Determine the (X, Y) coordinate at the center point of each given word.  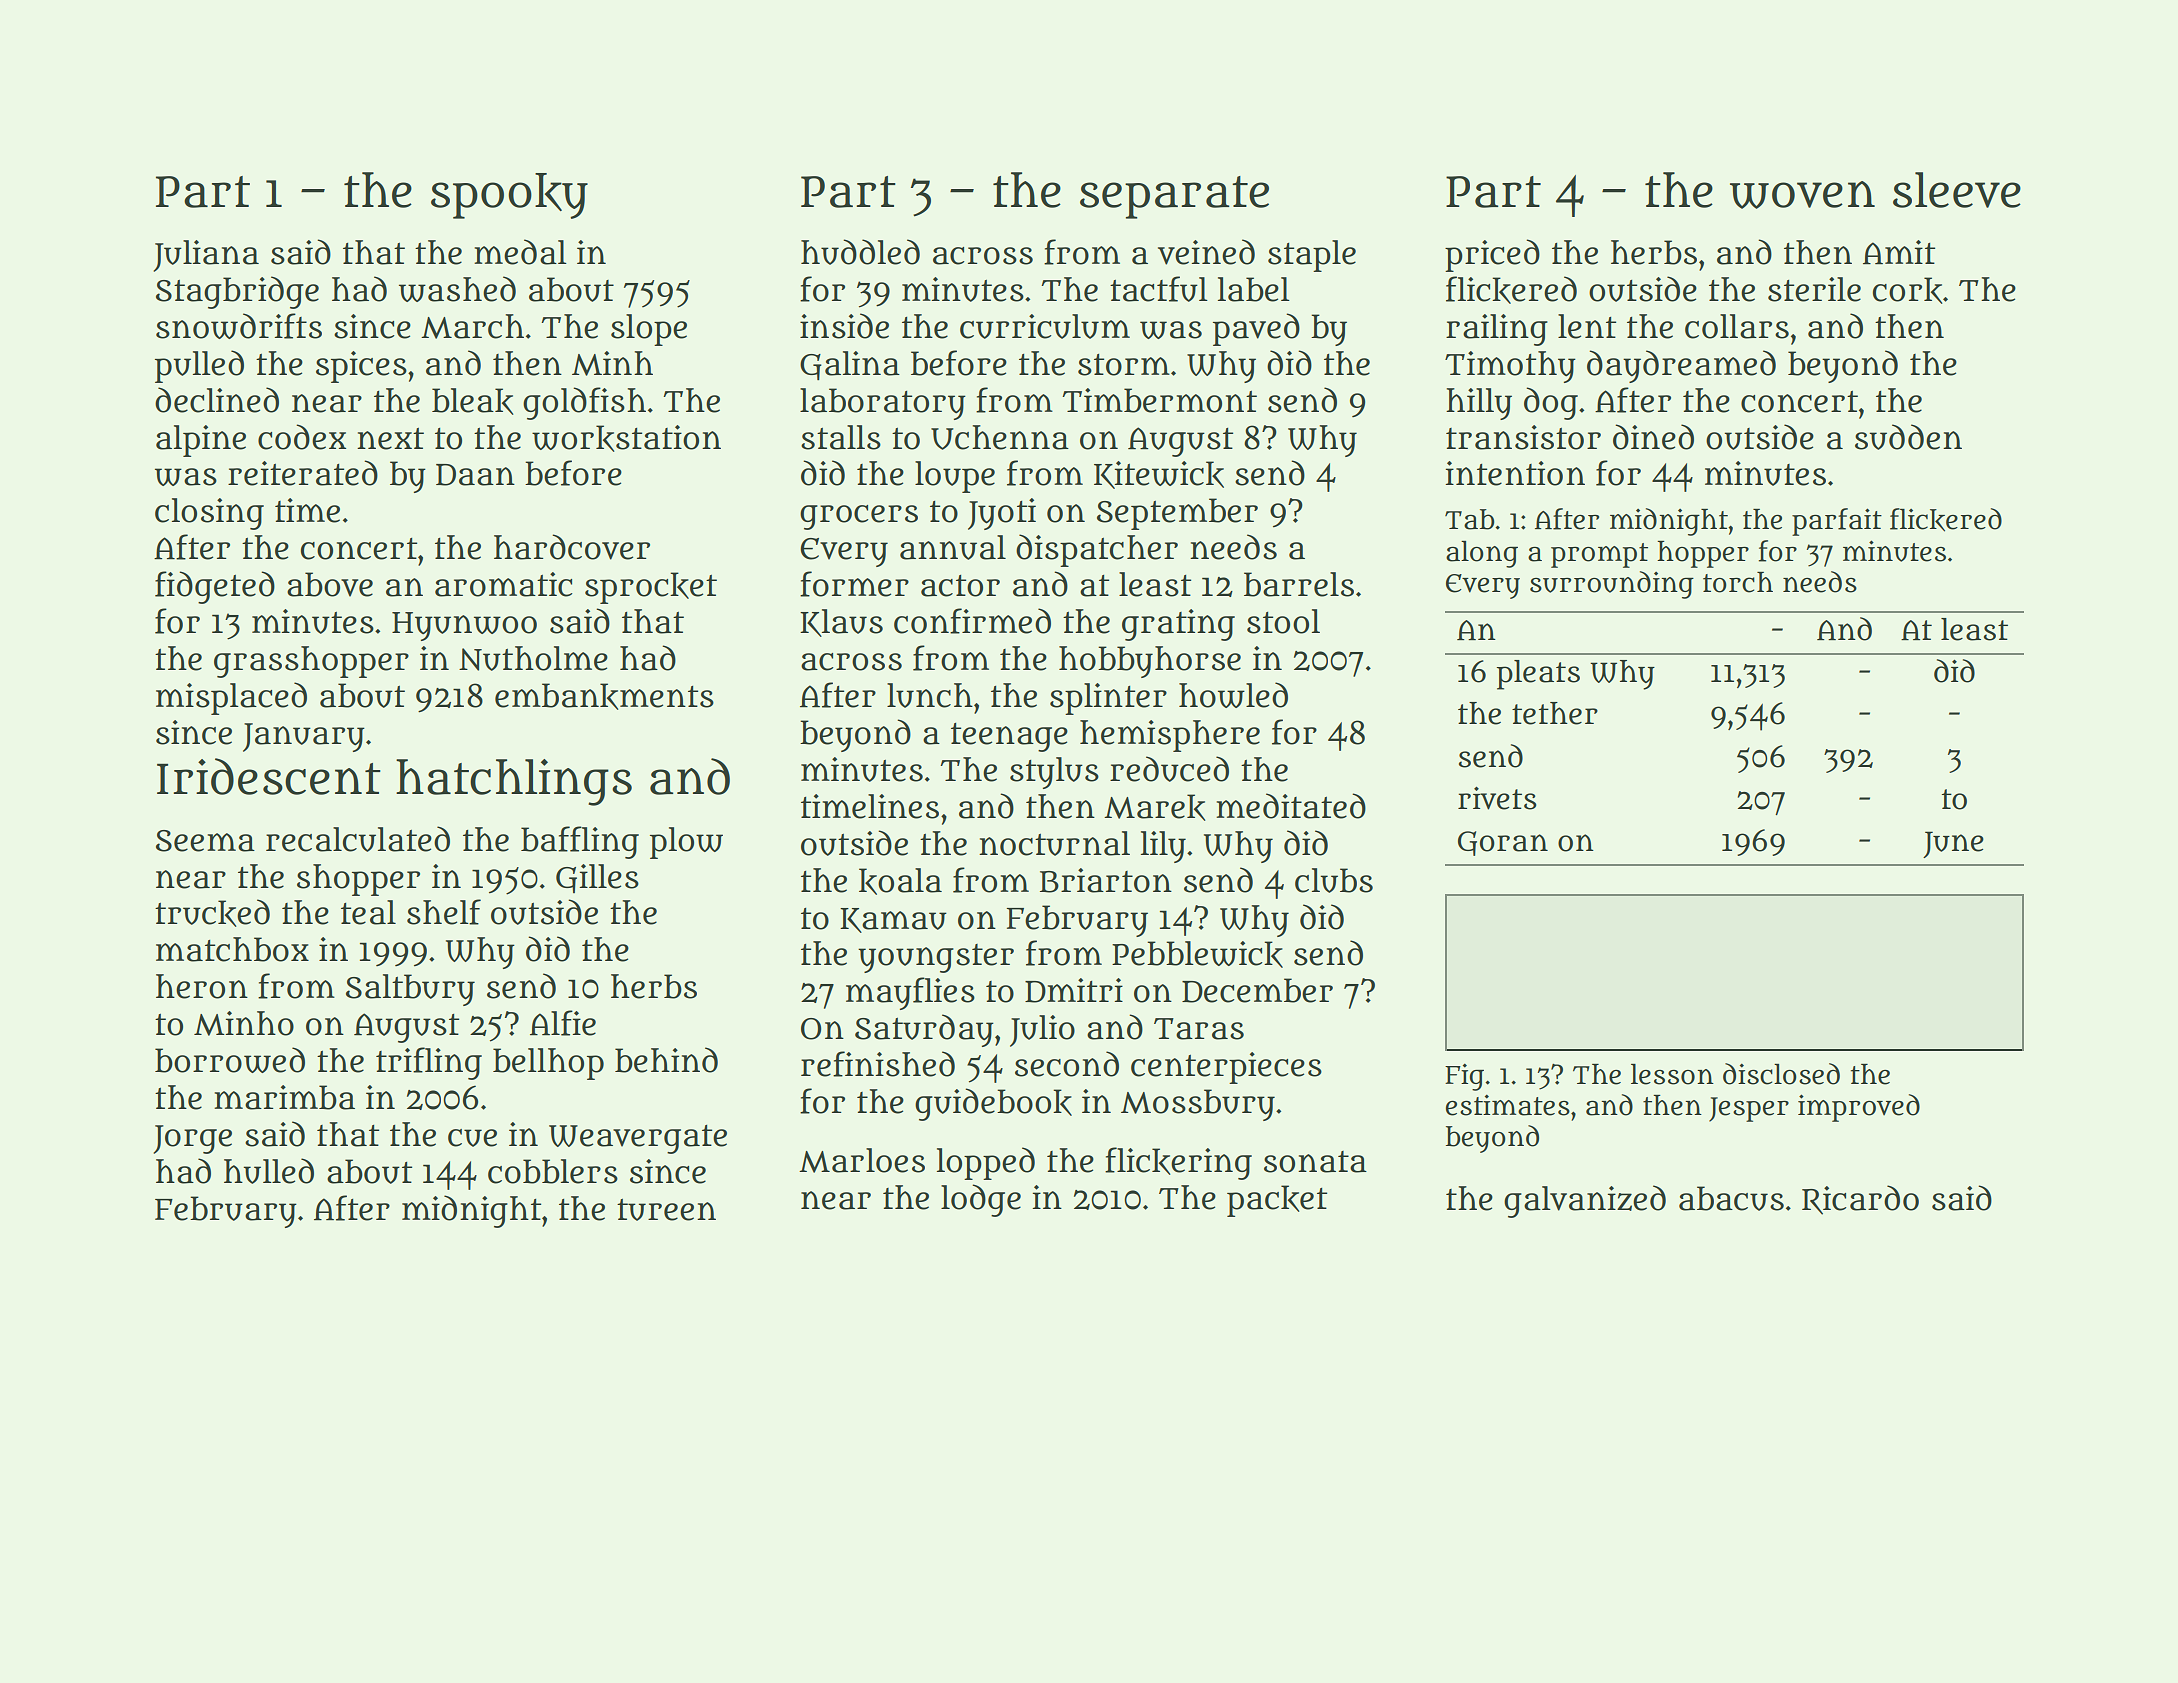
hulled (269, 1171)
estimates (1508, 1105)
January (304, 737)
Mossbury (1198, 1105)
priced (1492, 255)
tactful (1159, 289)
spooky (509, 196)
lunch (930, 695)
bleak (473, 401)
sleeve (1957, 190)
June (1953, 844)
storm (1124, 365)
